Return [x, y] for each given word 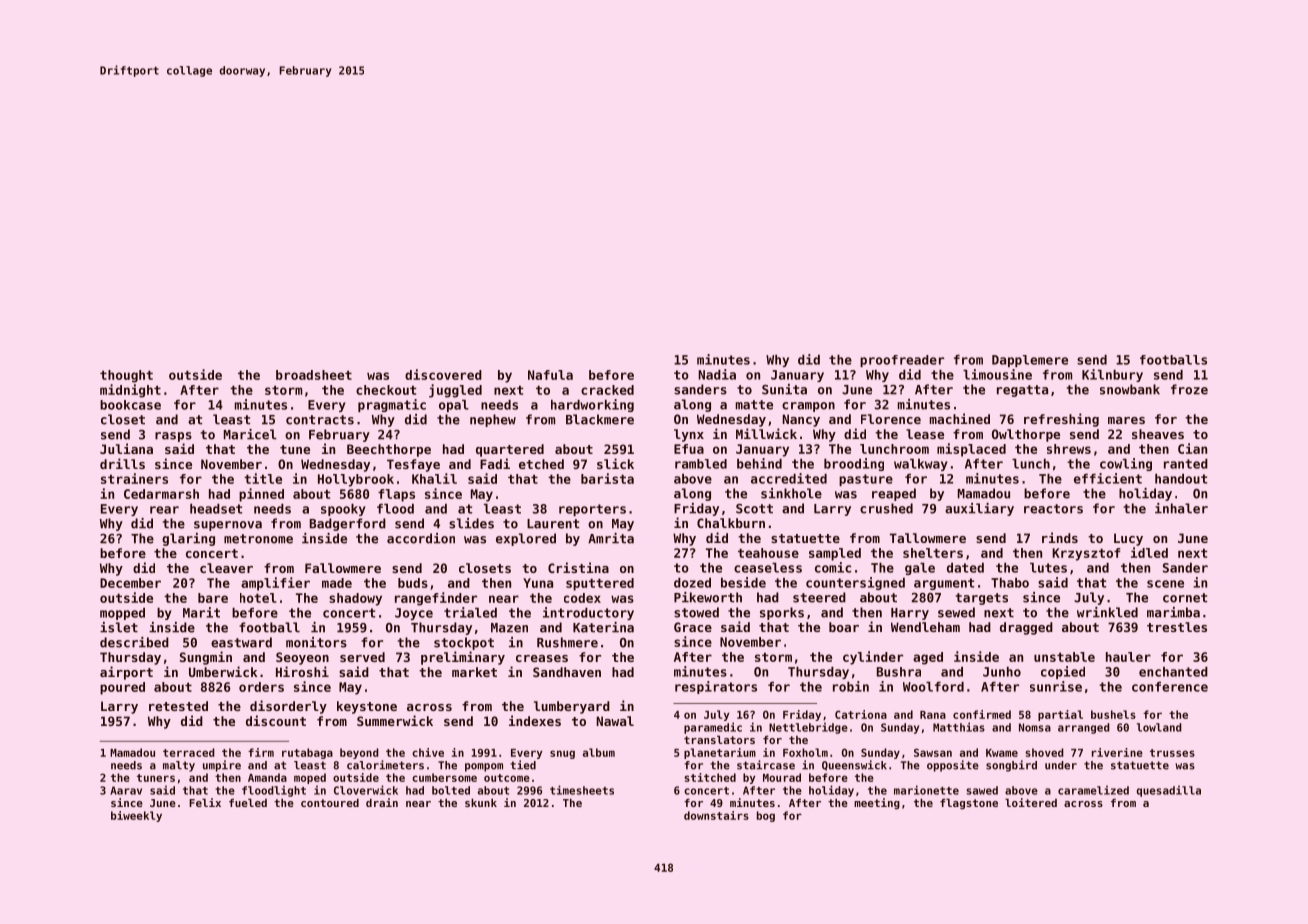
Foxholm [805, 752]
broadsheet [314, 375]
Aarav [126, 790]
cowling [1126, 464]
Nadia [717, 374]
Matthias [959, 727]
